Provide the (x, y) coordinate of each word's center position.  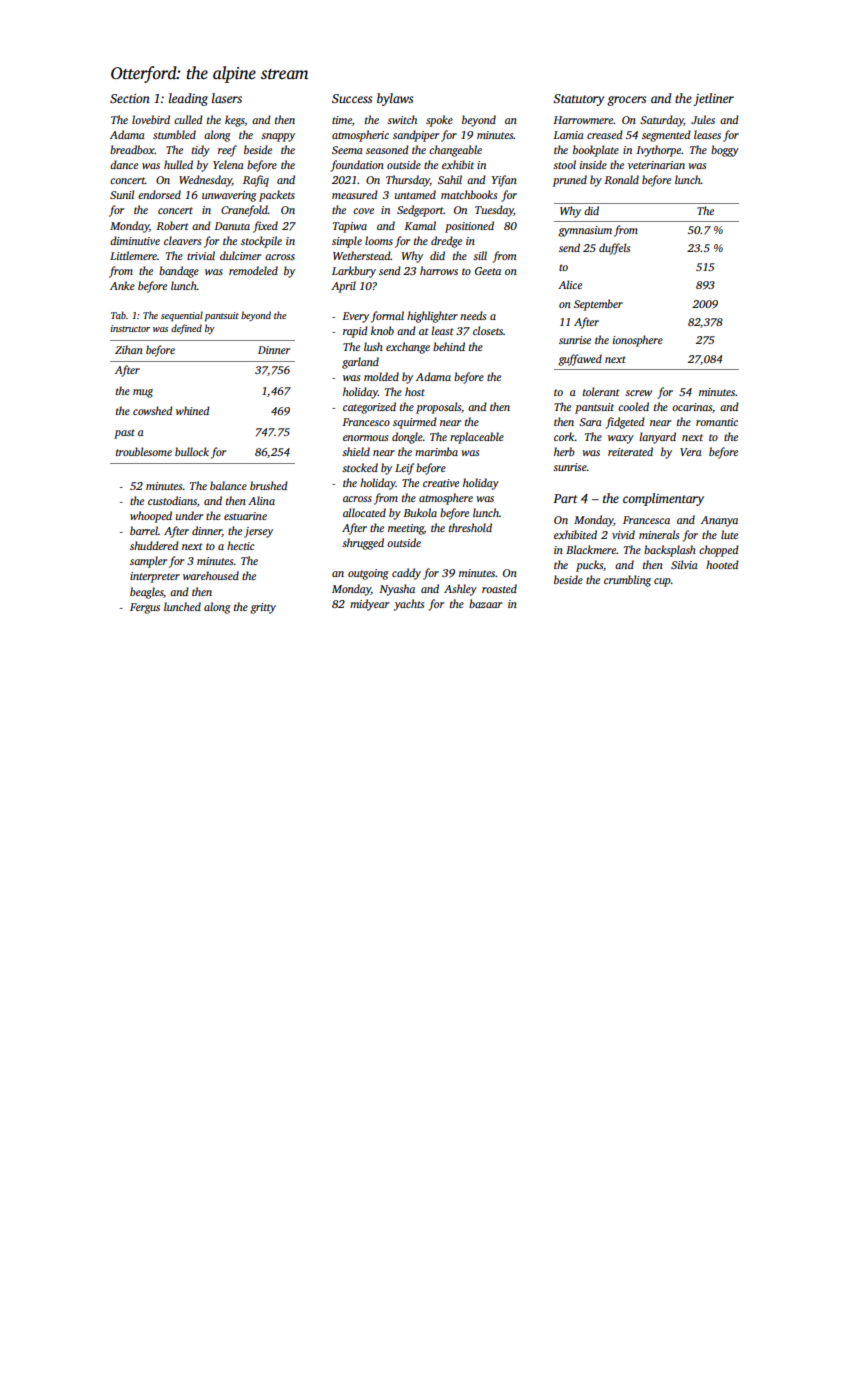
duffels (614, 249)
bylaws (395, 99)
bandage (179, 272)
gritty (263, 608)
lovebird (151, 119)
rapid (355, 332)
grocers (626, 101)
